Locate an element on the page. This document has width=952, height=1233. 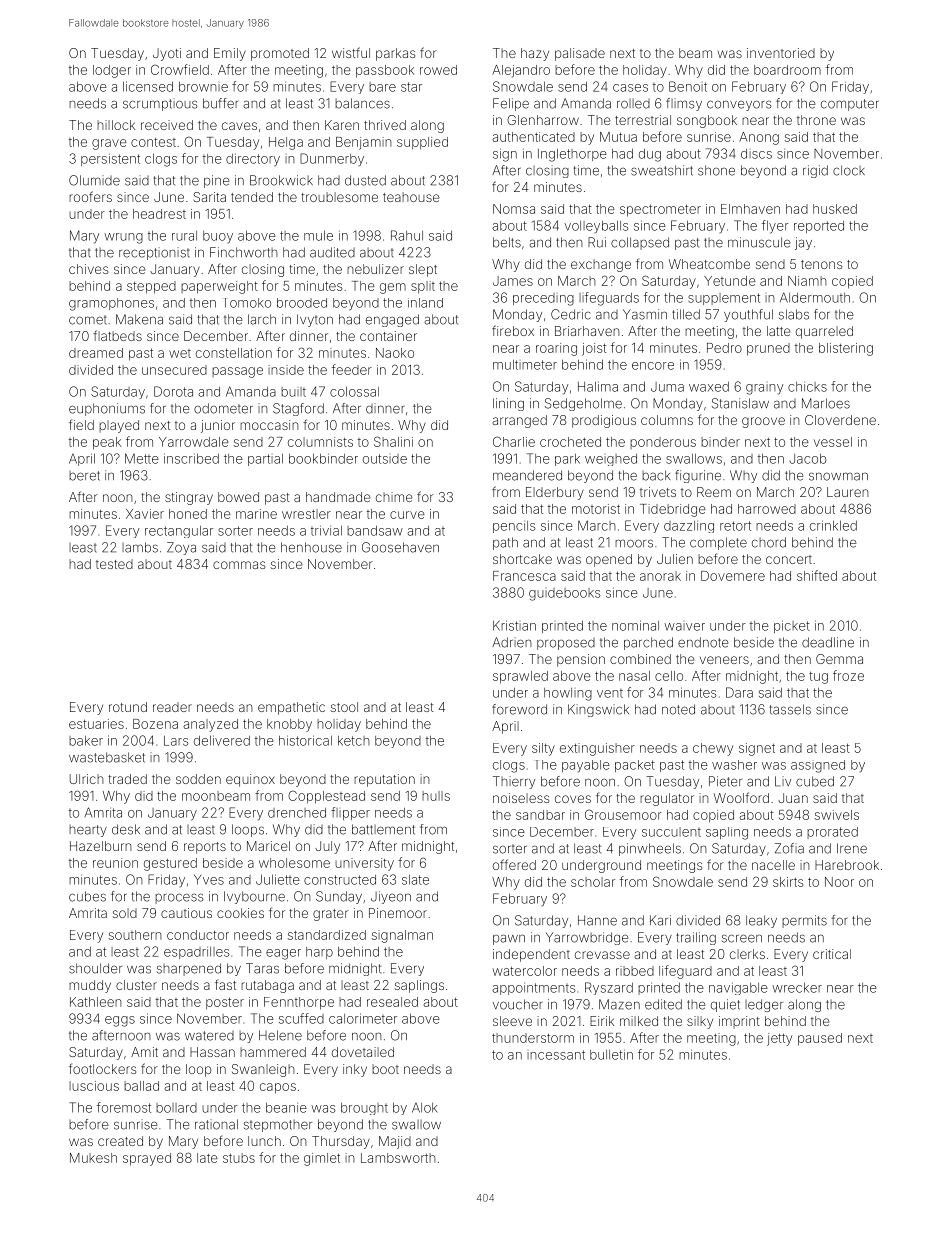
henhouse is located at coordinates (311, 547).
